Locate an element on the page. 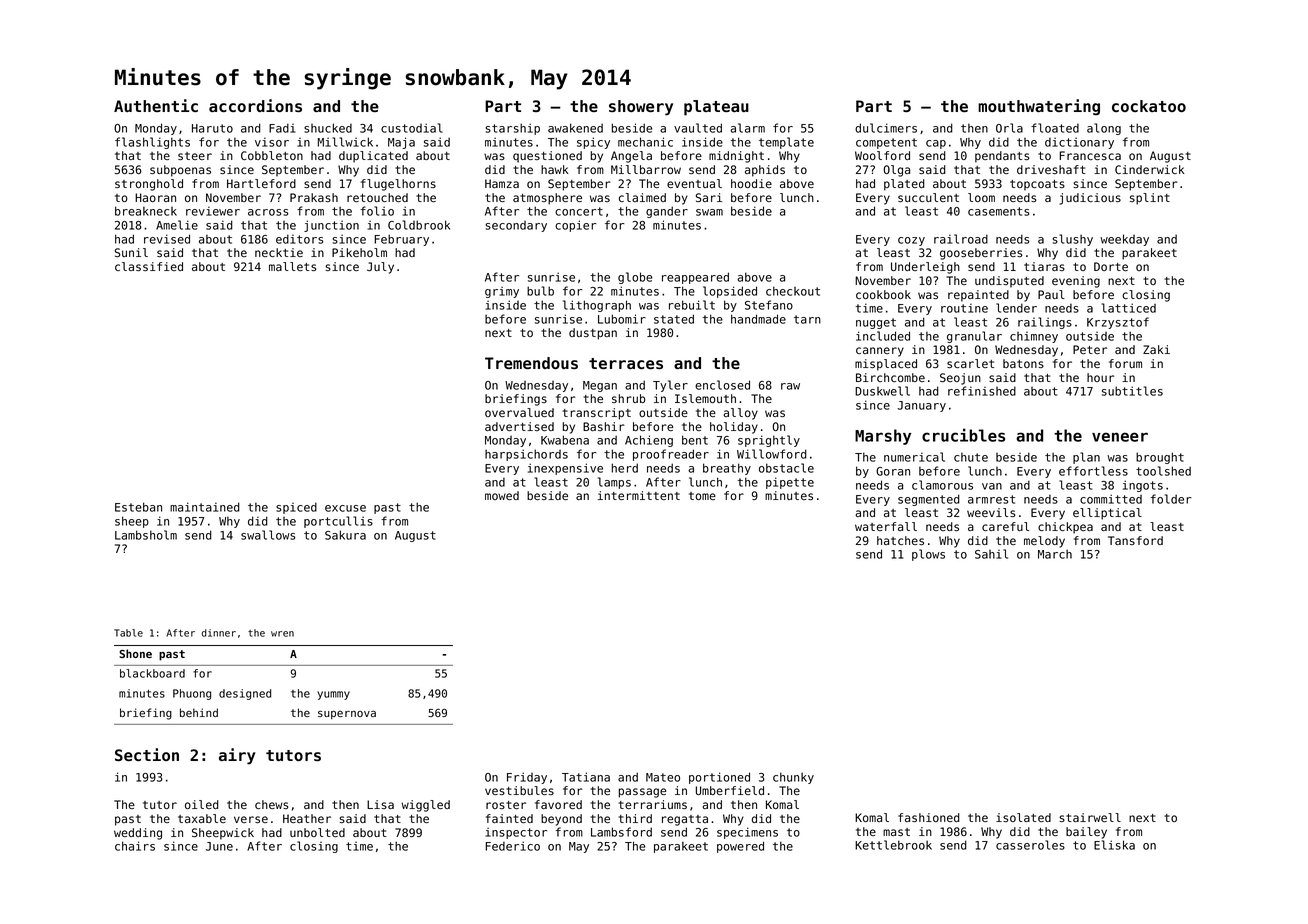 The width and height of the image is (1308, 924). judicious is located at coordinates (1090, 199).
